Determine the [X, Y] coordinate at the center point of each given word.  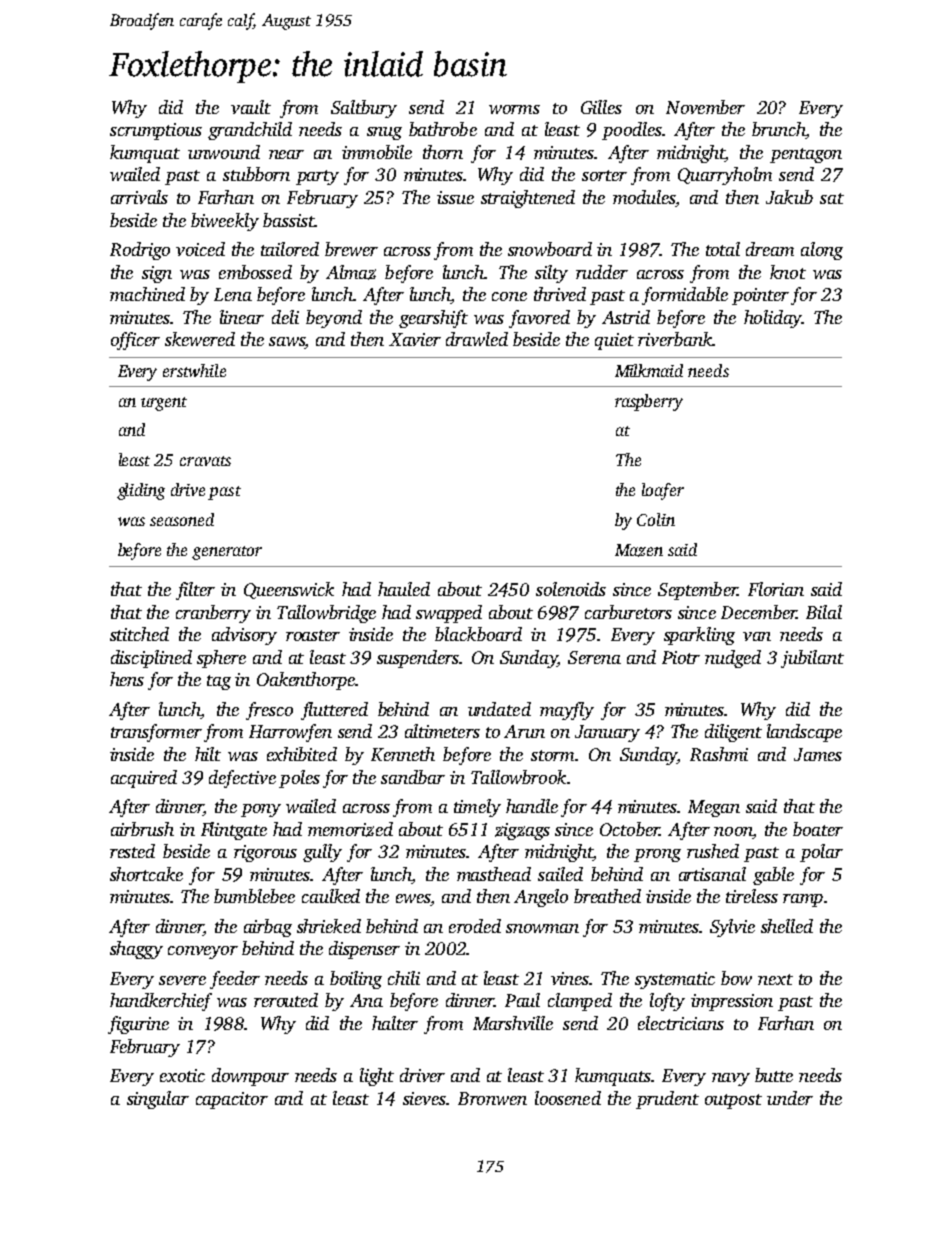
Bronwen [492, 1098]
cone [509, 296]
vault [251, 107]
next [775, 979]
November [705, 107]
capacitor [232, 1100]
